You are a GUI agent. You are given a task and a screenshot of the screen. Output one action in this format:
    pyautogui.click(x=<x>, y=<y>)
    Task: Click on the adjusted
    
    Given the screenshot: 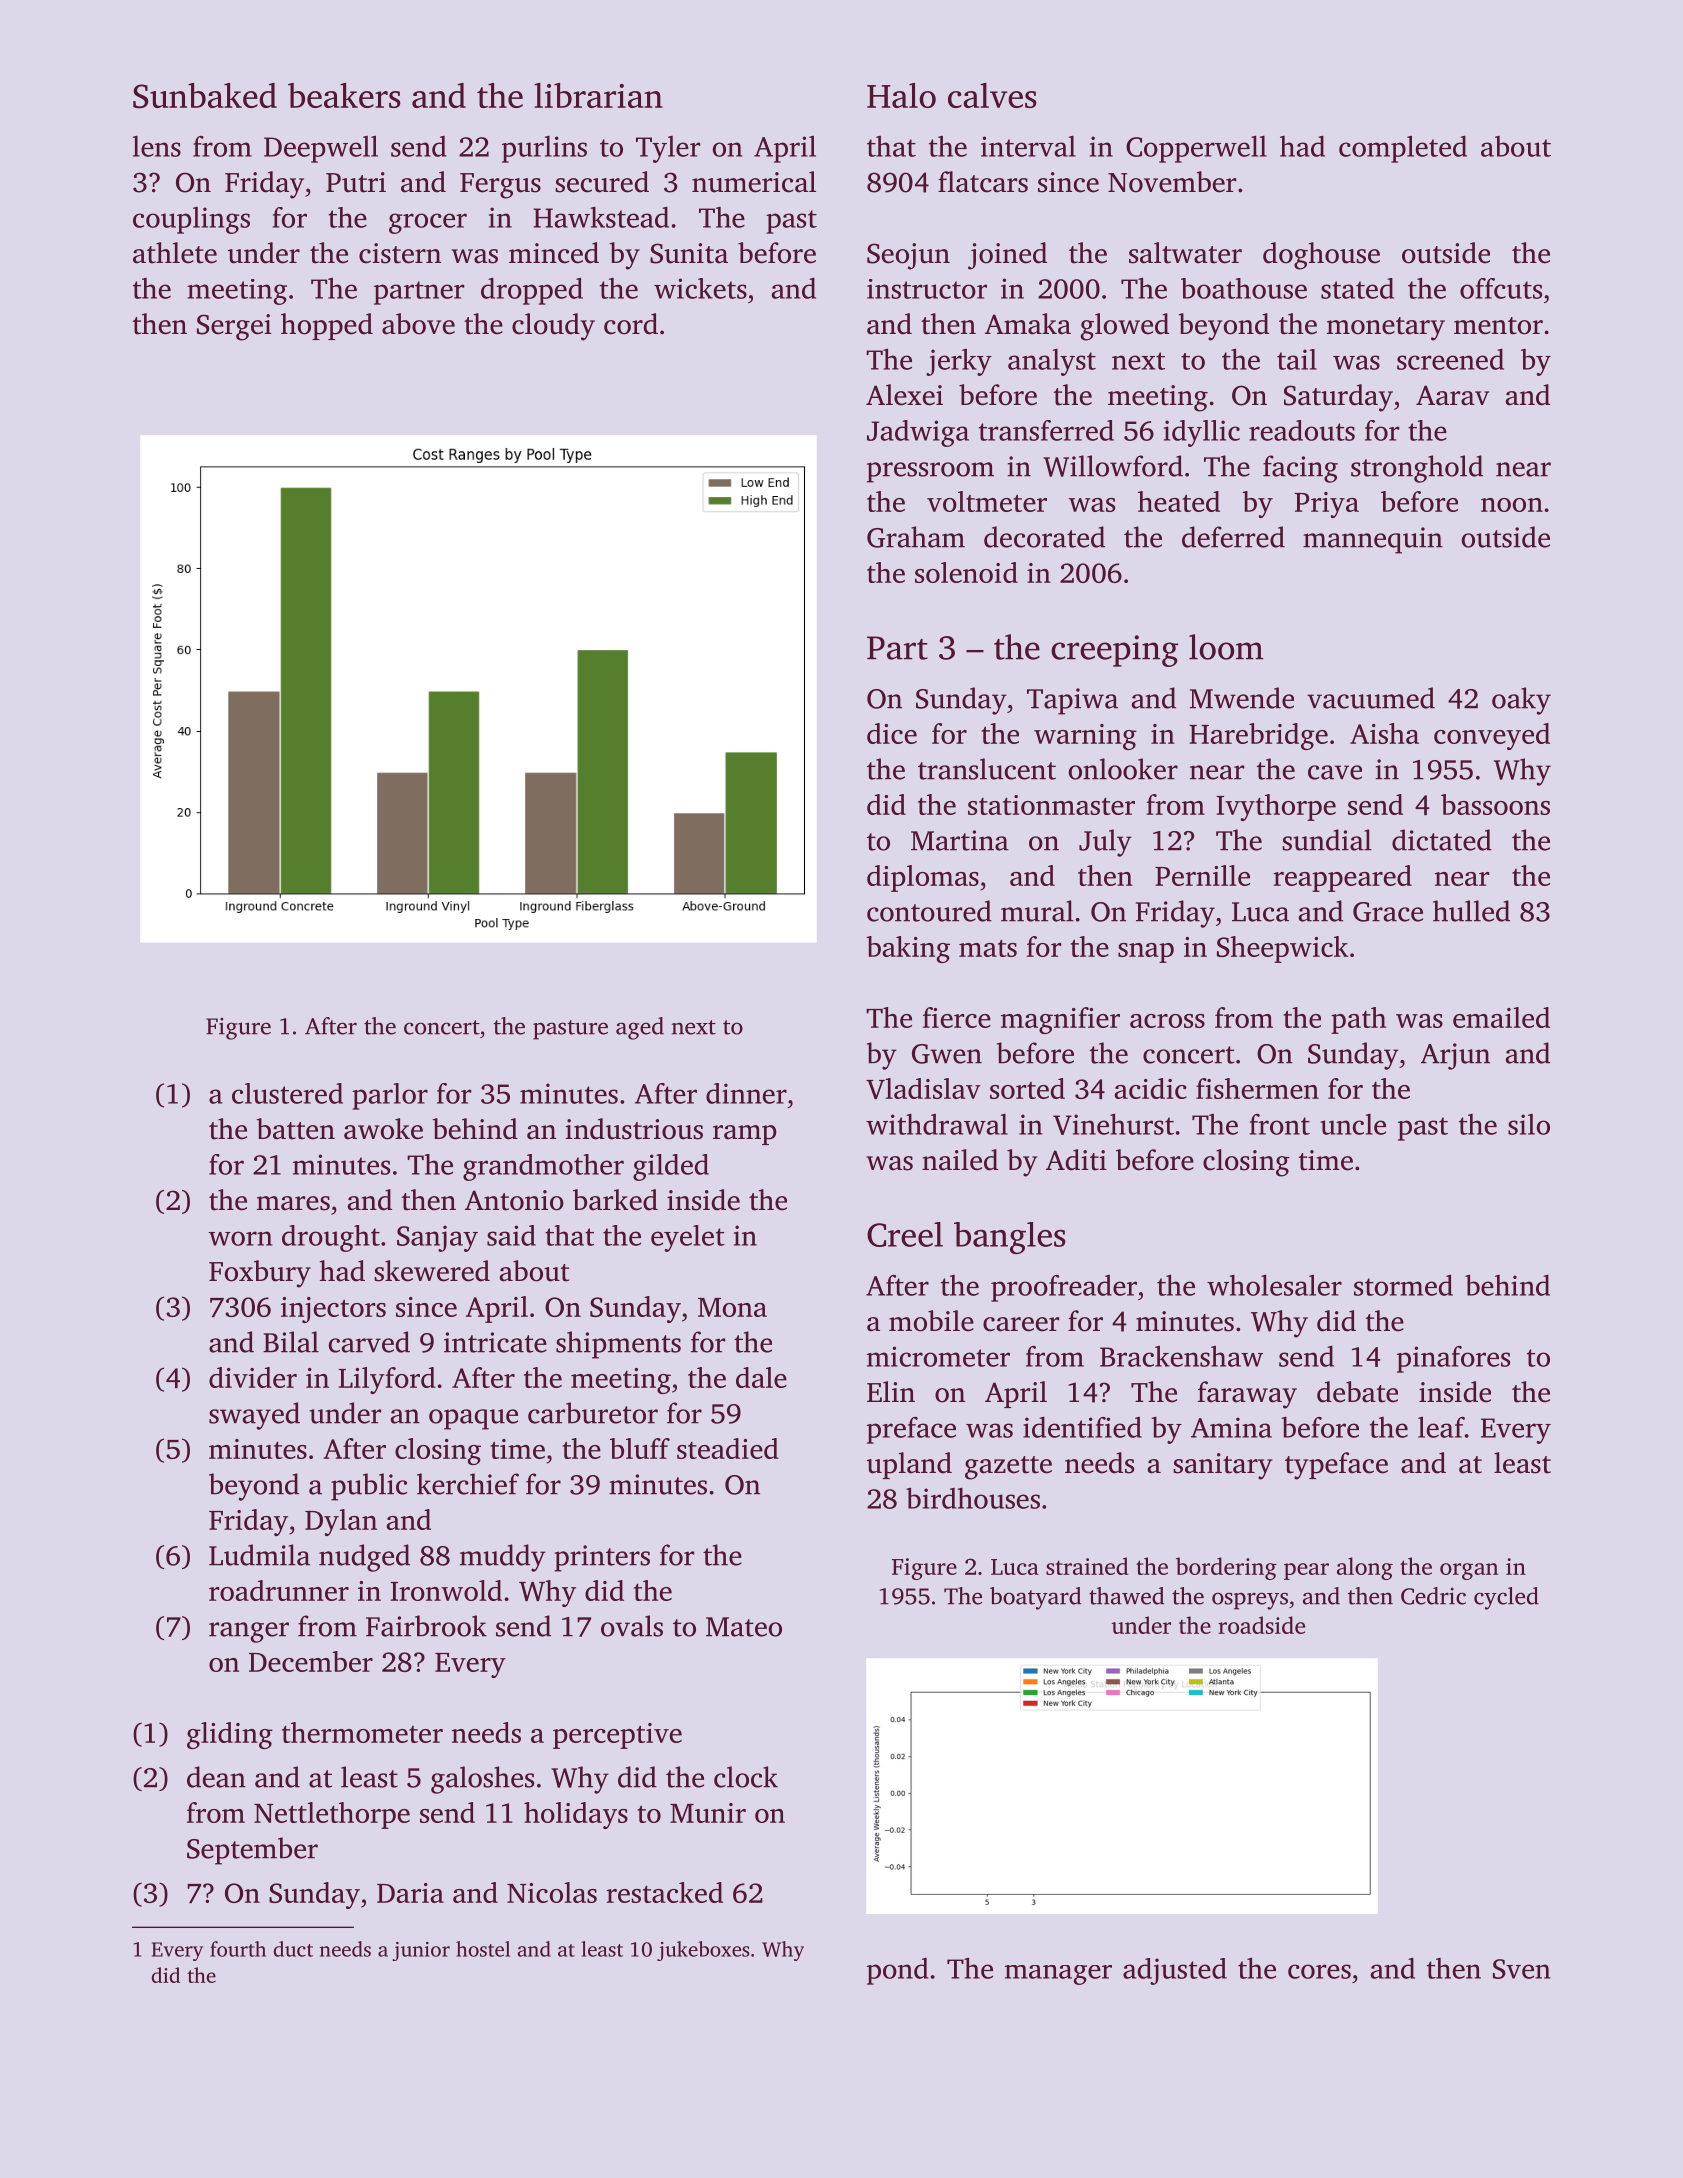 What is the action you would take?
    pyautogui.click(x=1175, y=1971)
